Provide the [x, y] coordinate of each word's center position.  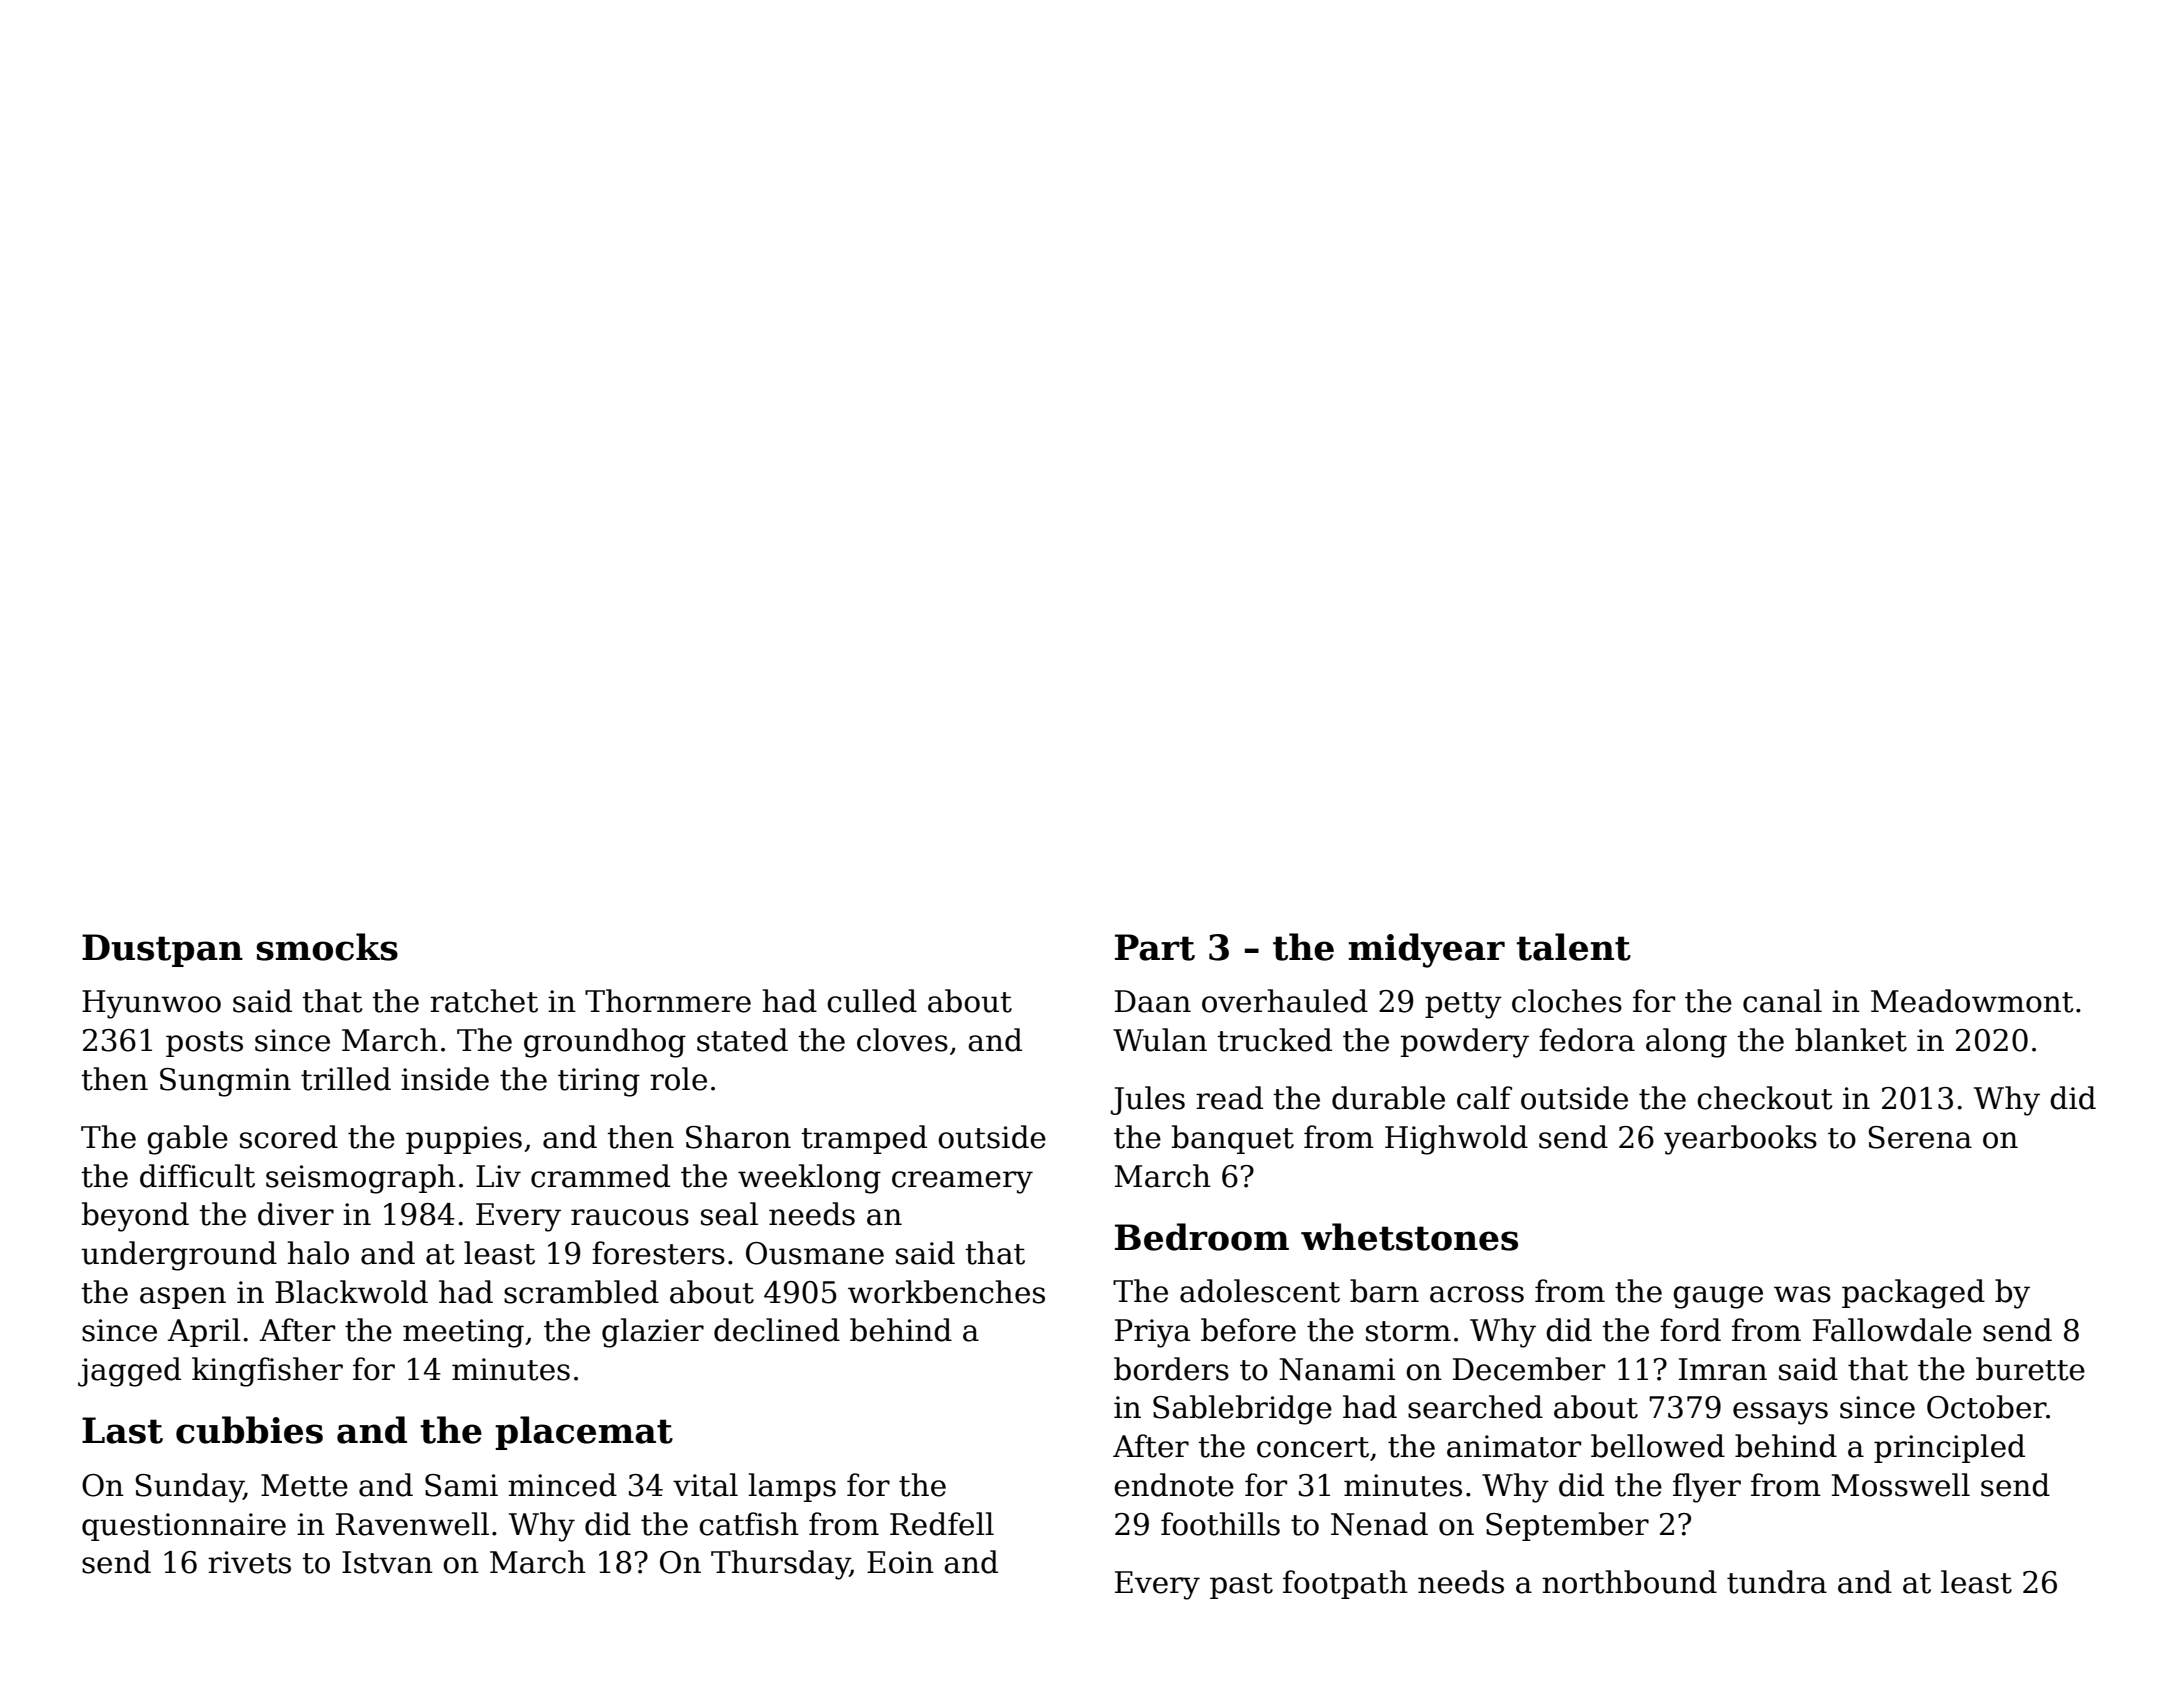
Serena [1920, 1137]
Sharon [738, 1137]
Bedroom [1202, 1237]
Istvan [387, 1562]
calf [1484, 1098]
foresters [658, 1253]
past [1241, 1586]
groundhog [605, 1043]
